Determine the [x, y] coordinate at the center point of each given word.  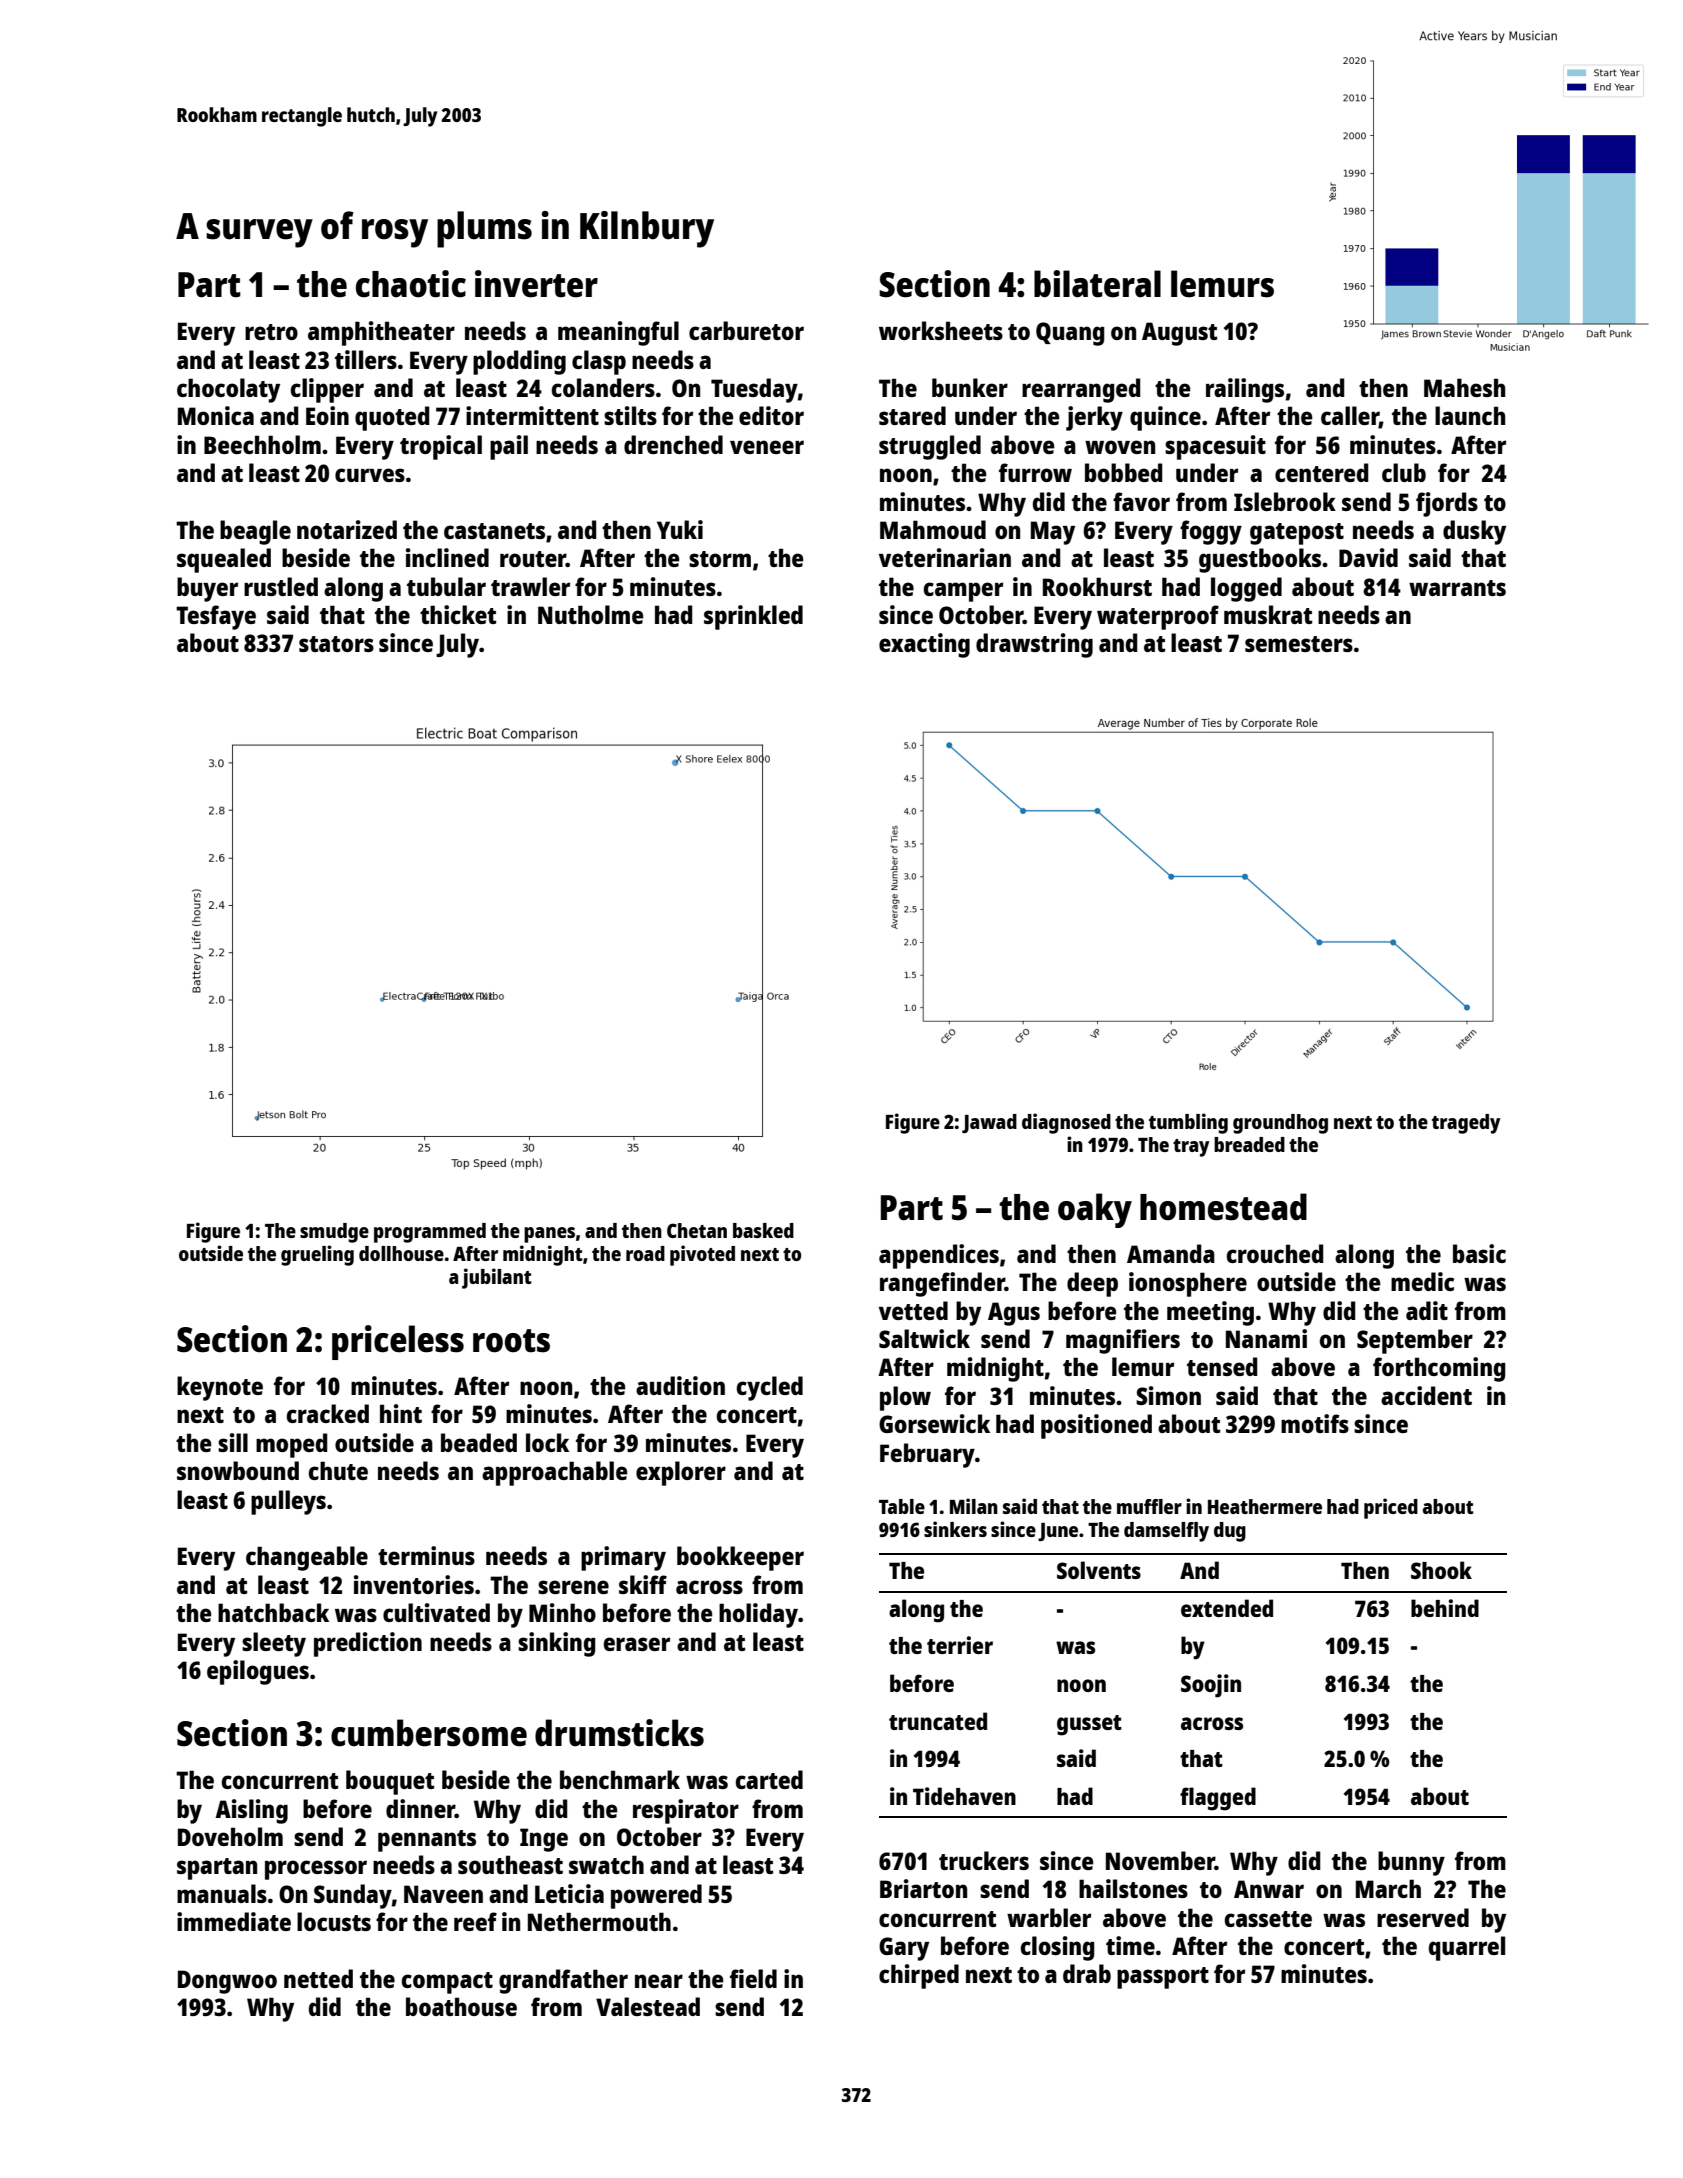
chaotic [411, 284]
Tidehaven [964, 1796]
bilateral [1097, 284]
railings [1245, 390]
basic [1479, 1253]
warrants [1457, 588]
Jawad [989, 1123]
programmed [430, 1233]
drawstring [1034, 645]
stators [336, 644]
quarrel [1467, 1948]
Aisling [251, 1811]
